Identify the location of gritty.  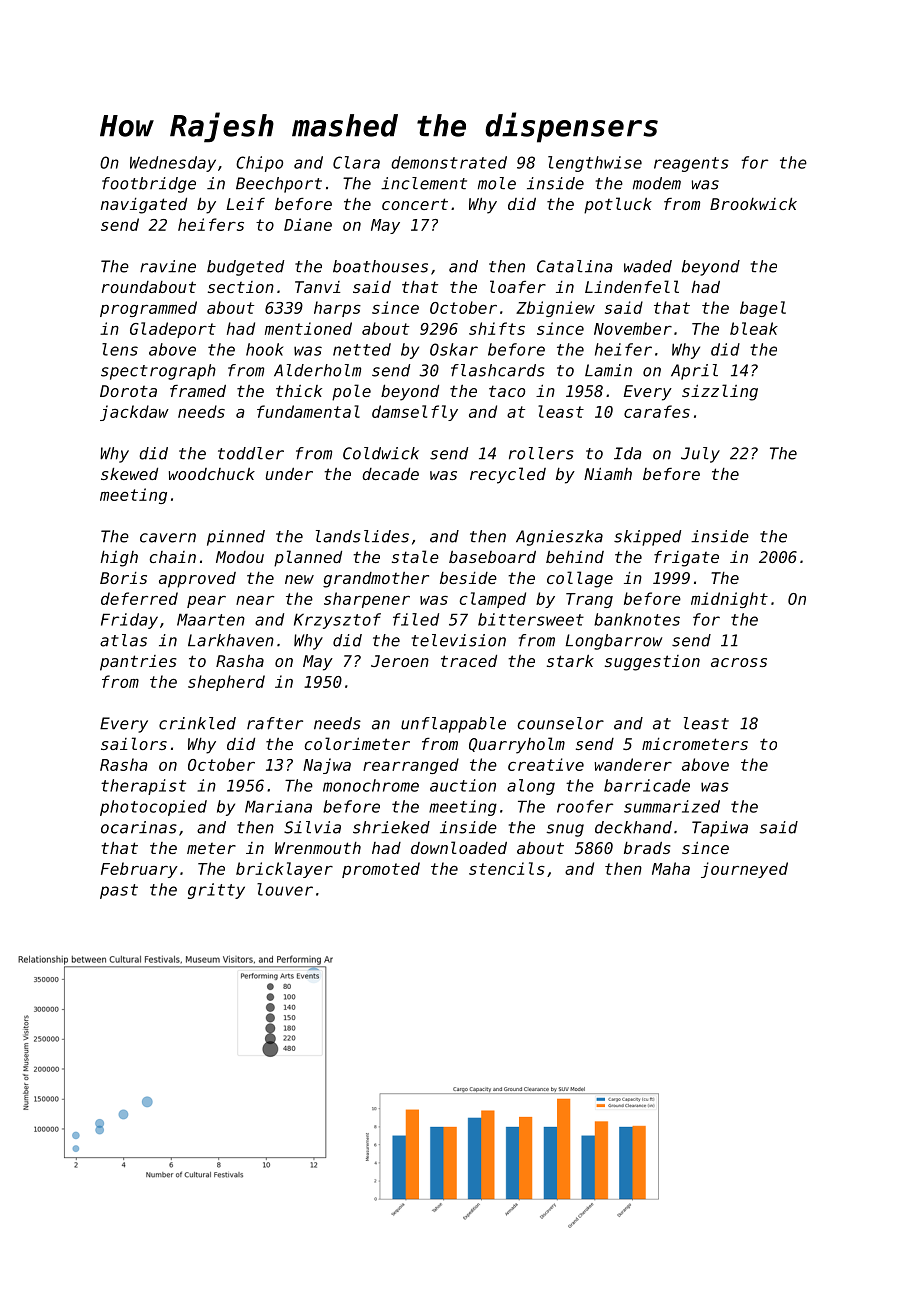
(216, 891).
